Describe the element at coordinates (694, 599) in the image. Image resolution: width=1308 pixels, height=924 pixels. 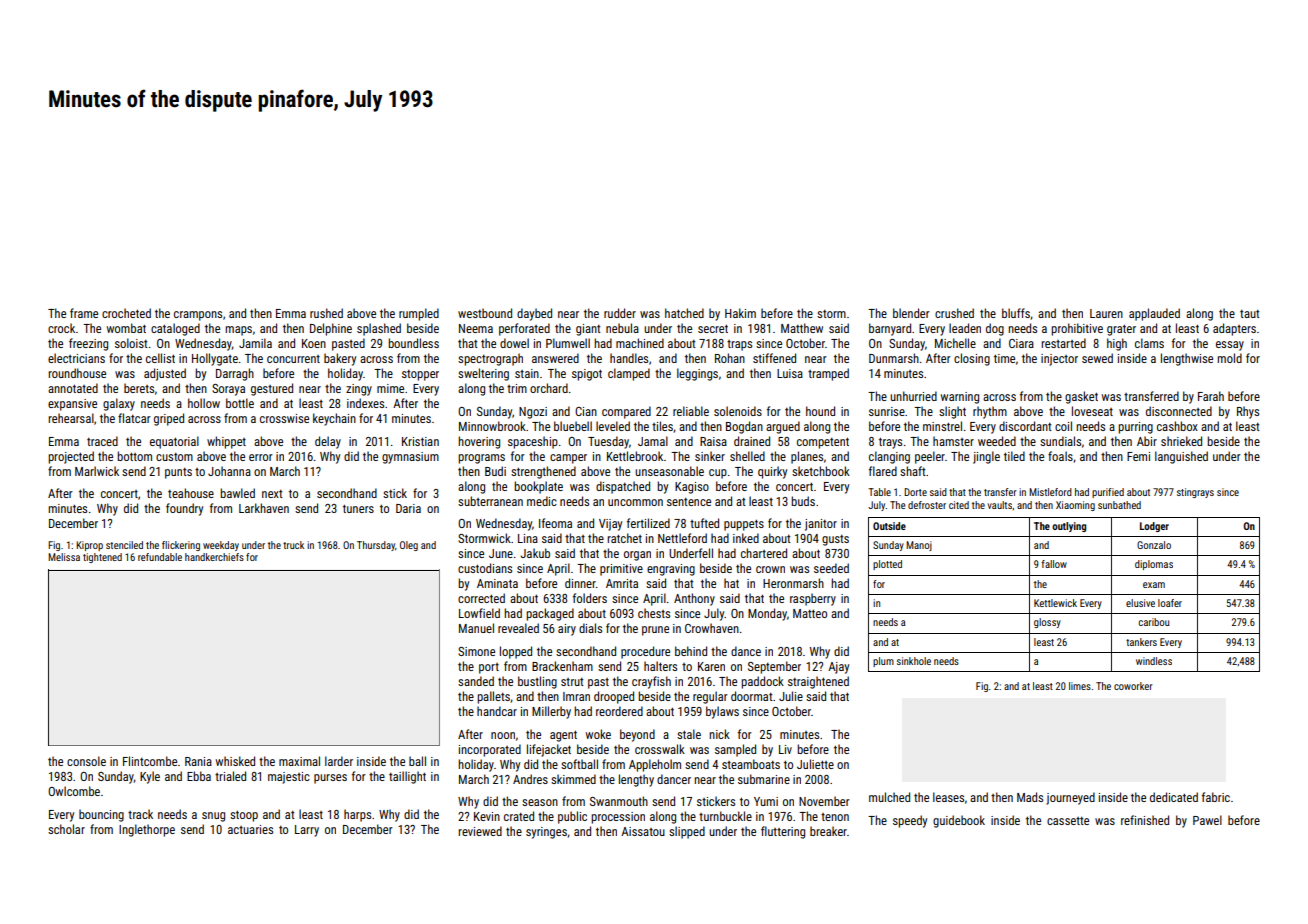
I see `Anthony` at that location.
